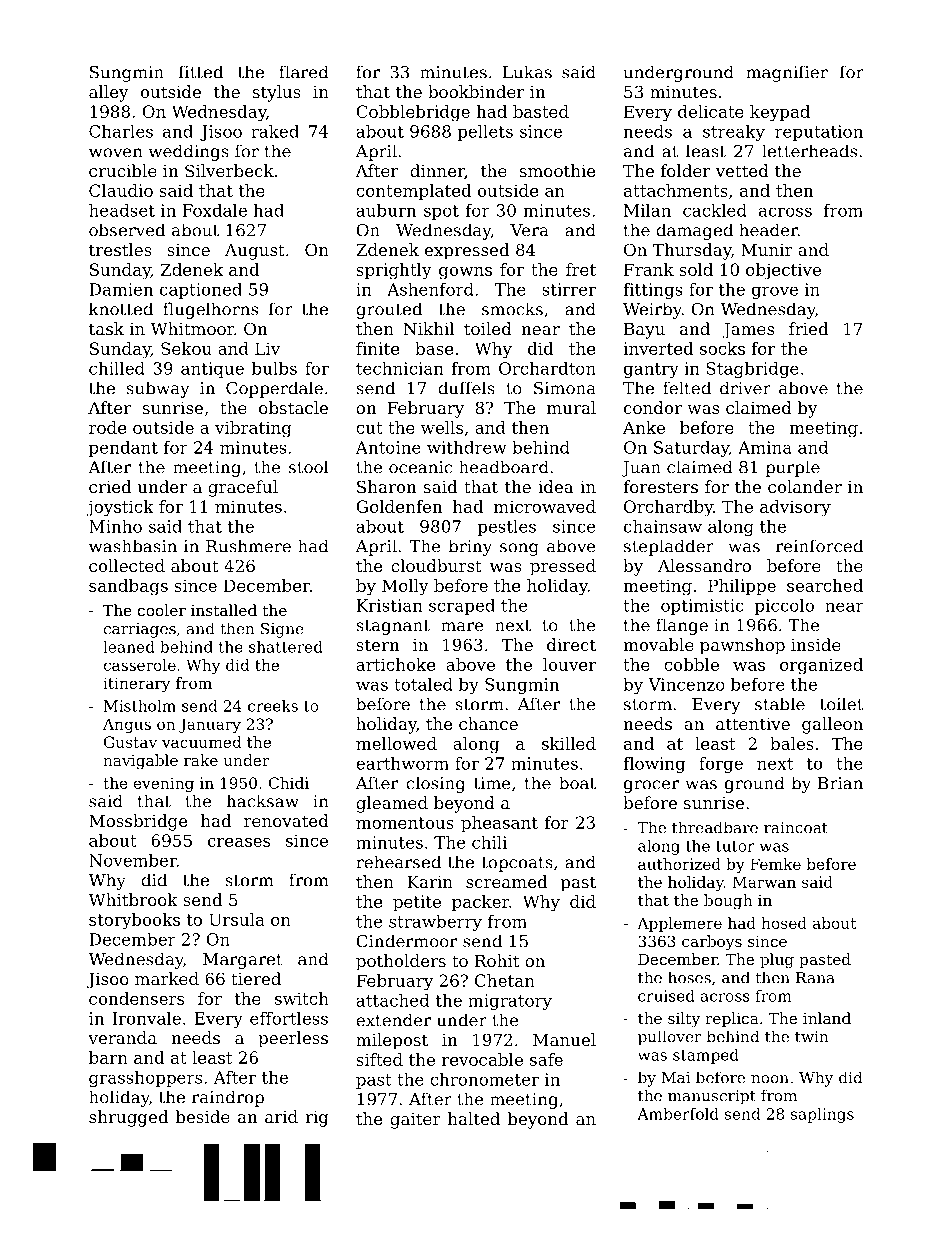 The image size is (952, 1233). What do you see at coordinates (400, 368) in the screenshot?
I see `technician` at bounding box center [400, 368].
